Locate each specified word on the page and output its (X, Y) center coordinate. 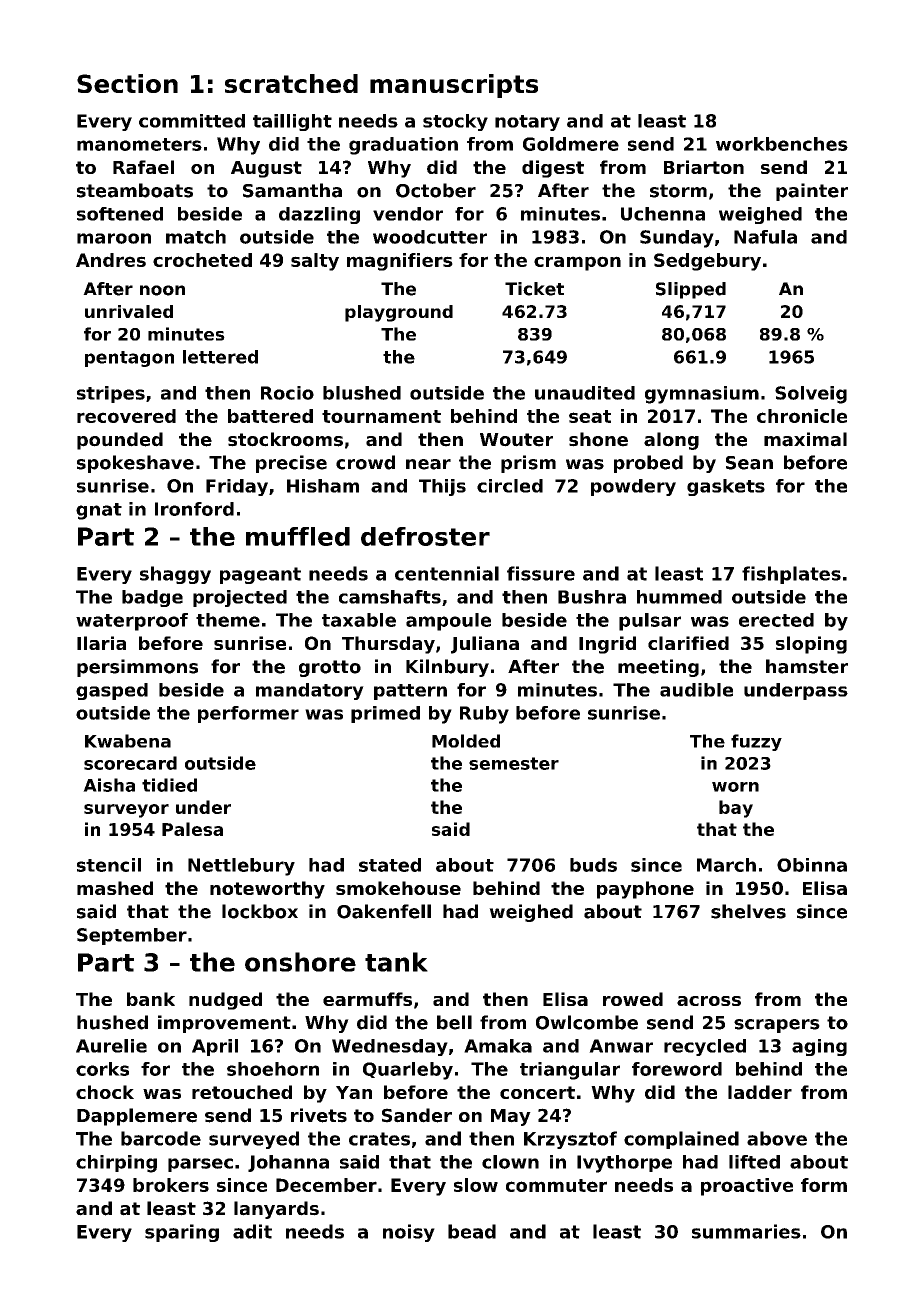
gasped (112, 691)
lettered (220, 357)
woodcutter (430, 237)
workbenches (782, 144)
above (777, 1138)
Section (127, 83)
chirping (116, 1164)
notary (527, 123)
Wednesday (390, 1047)
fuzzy (756, 742)
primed (385, 714)
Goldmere (571, 144)
